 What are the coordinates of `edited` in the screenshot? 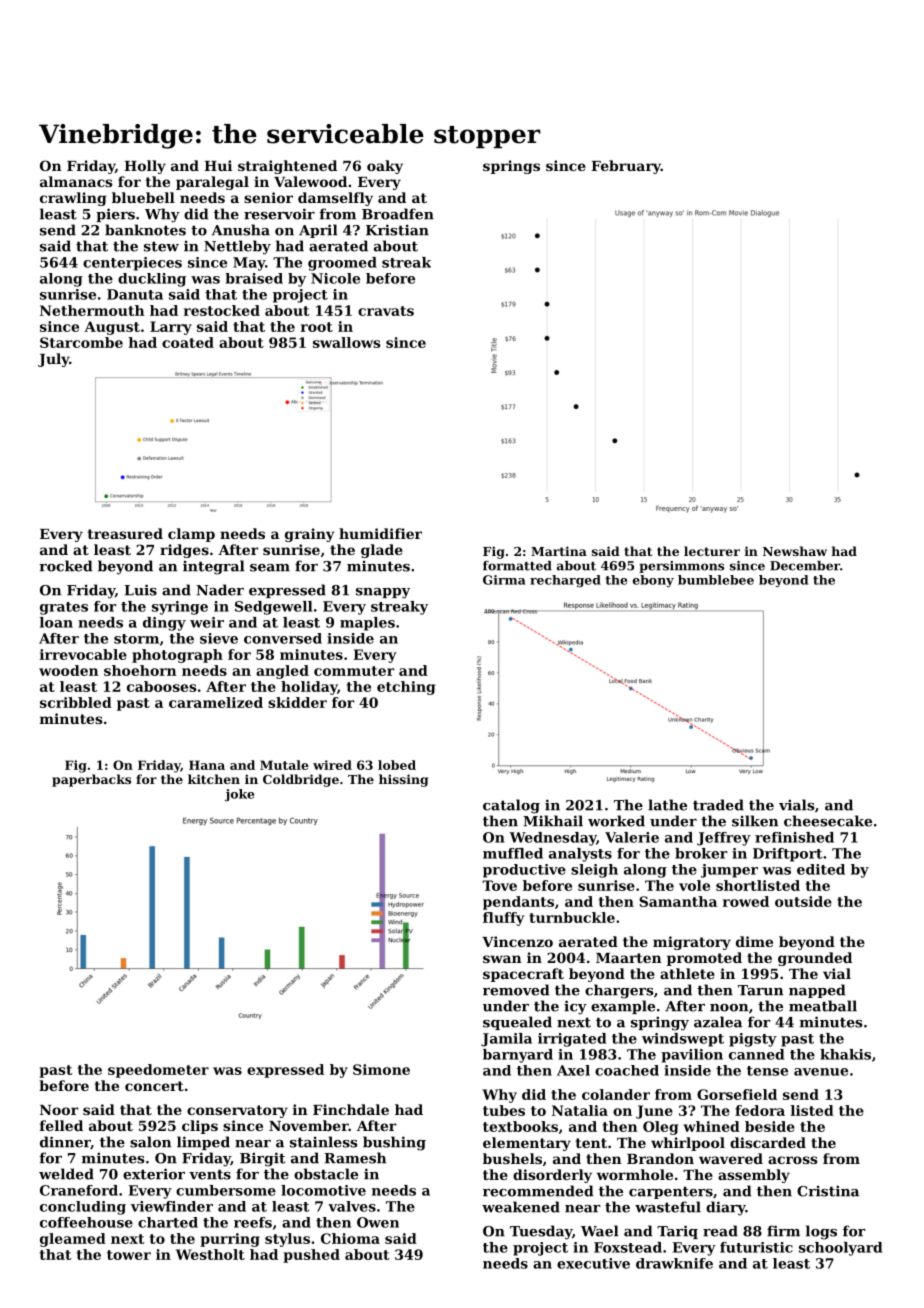 It's located at (821, 869).
